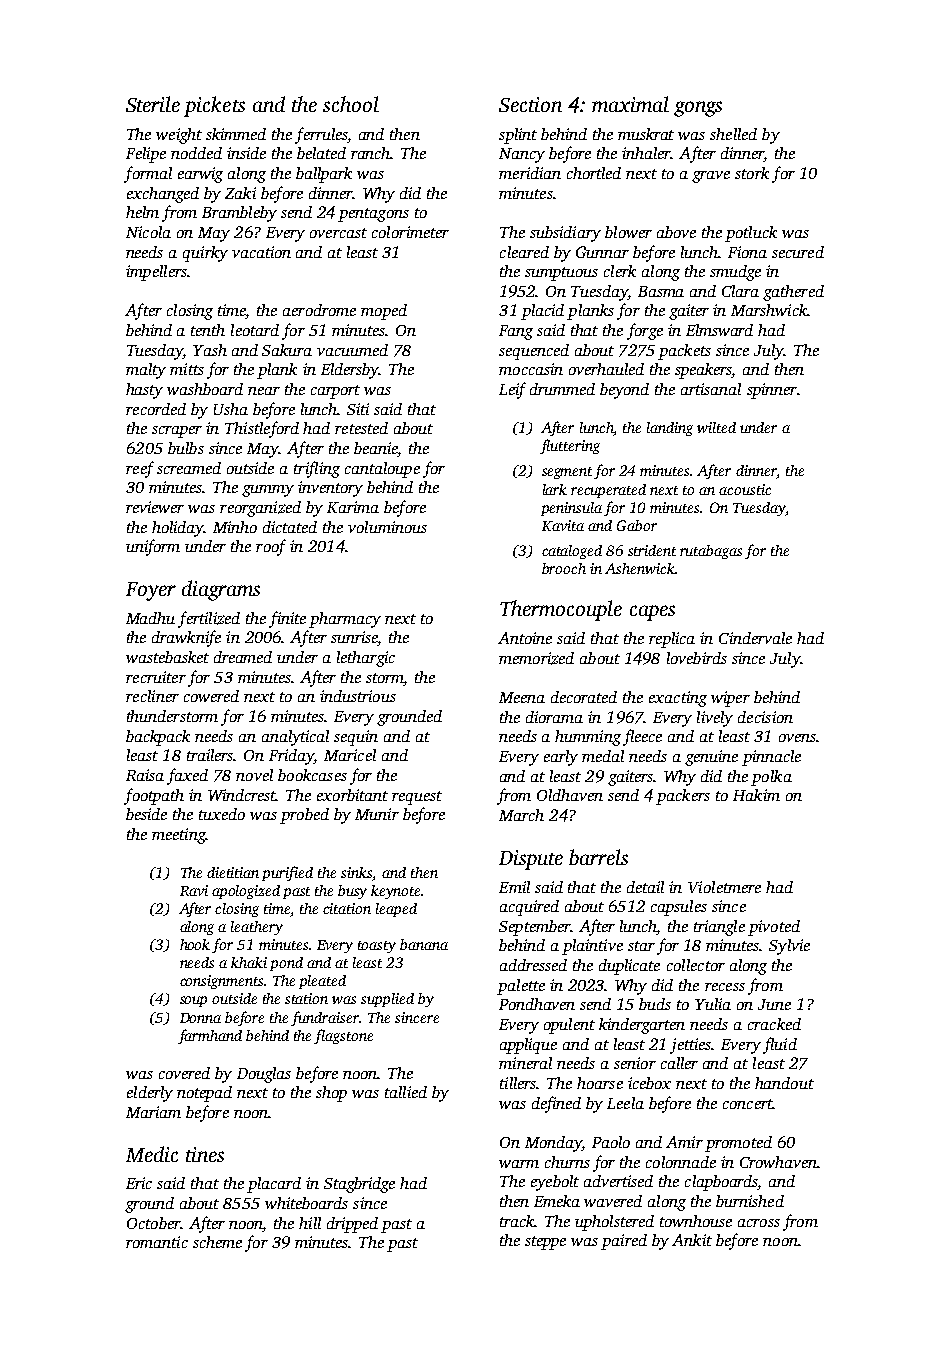 The image size is (950, 1349). Describe the element at coordinates (530, 104) in the screenshot. I see `Section` at that location.
